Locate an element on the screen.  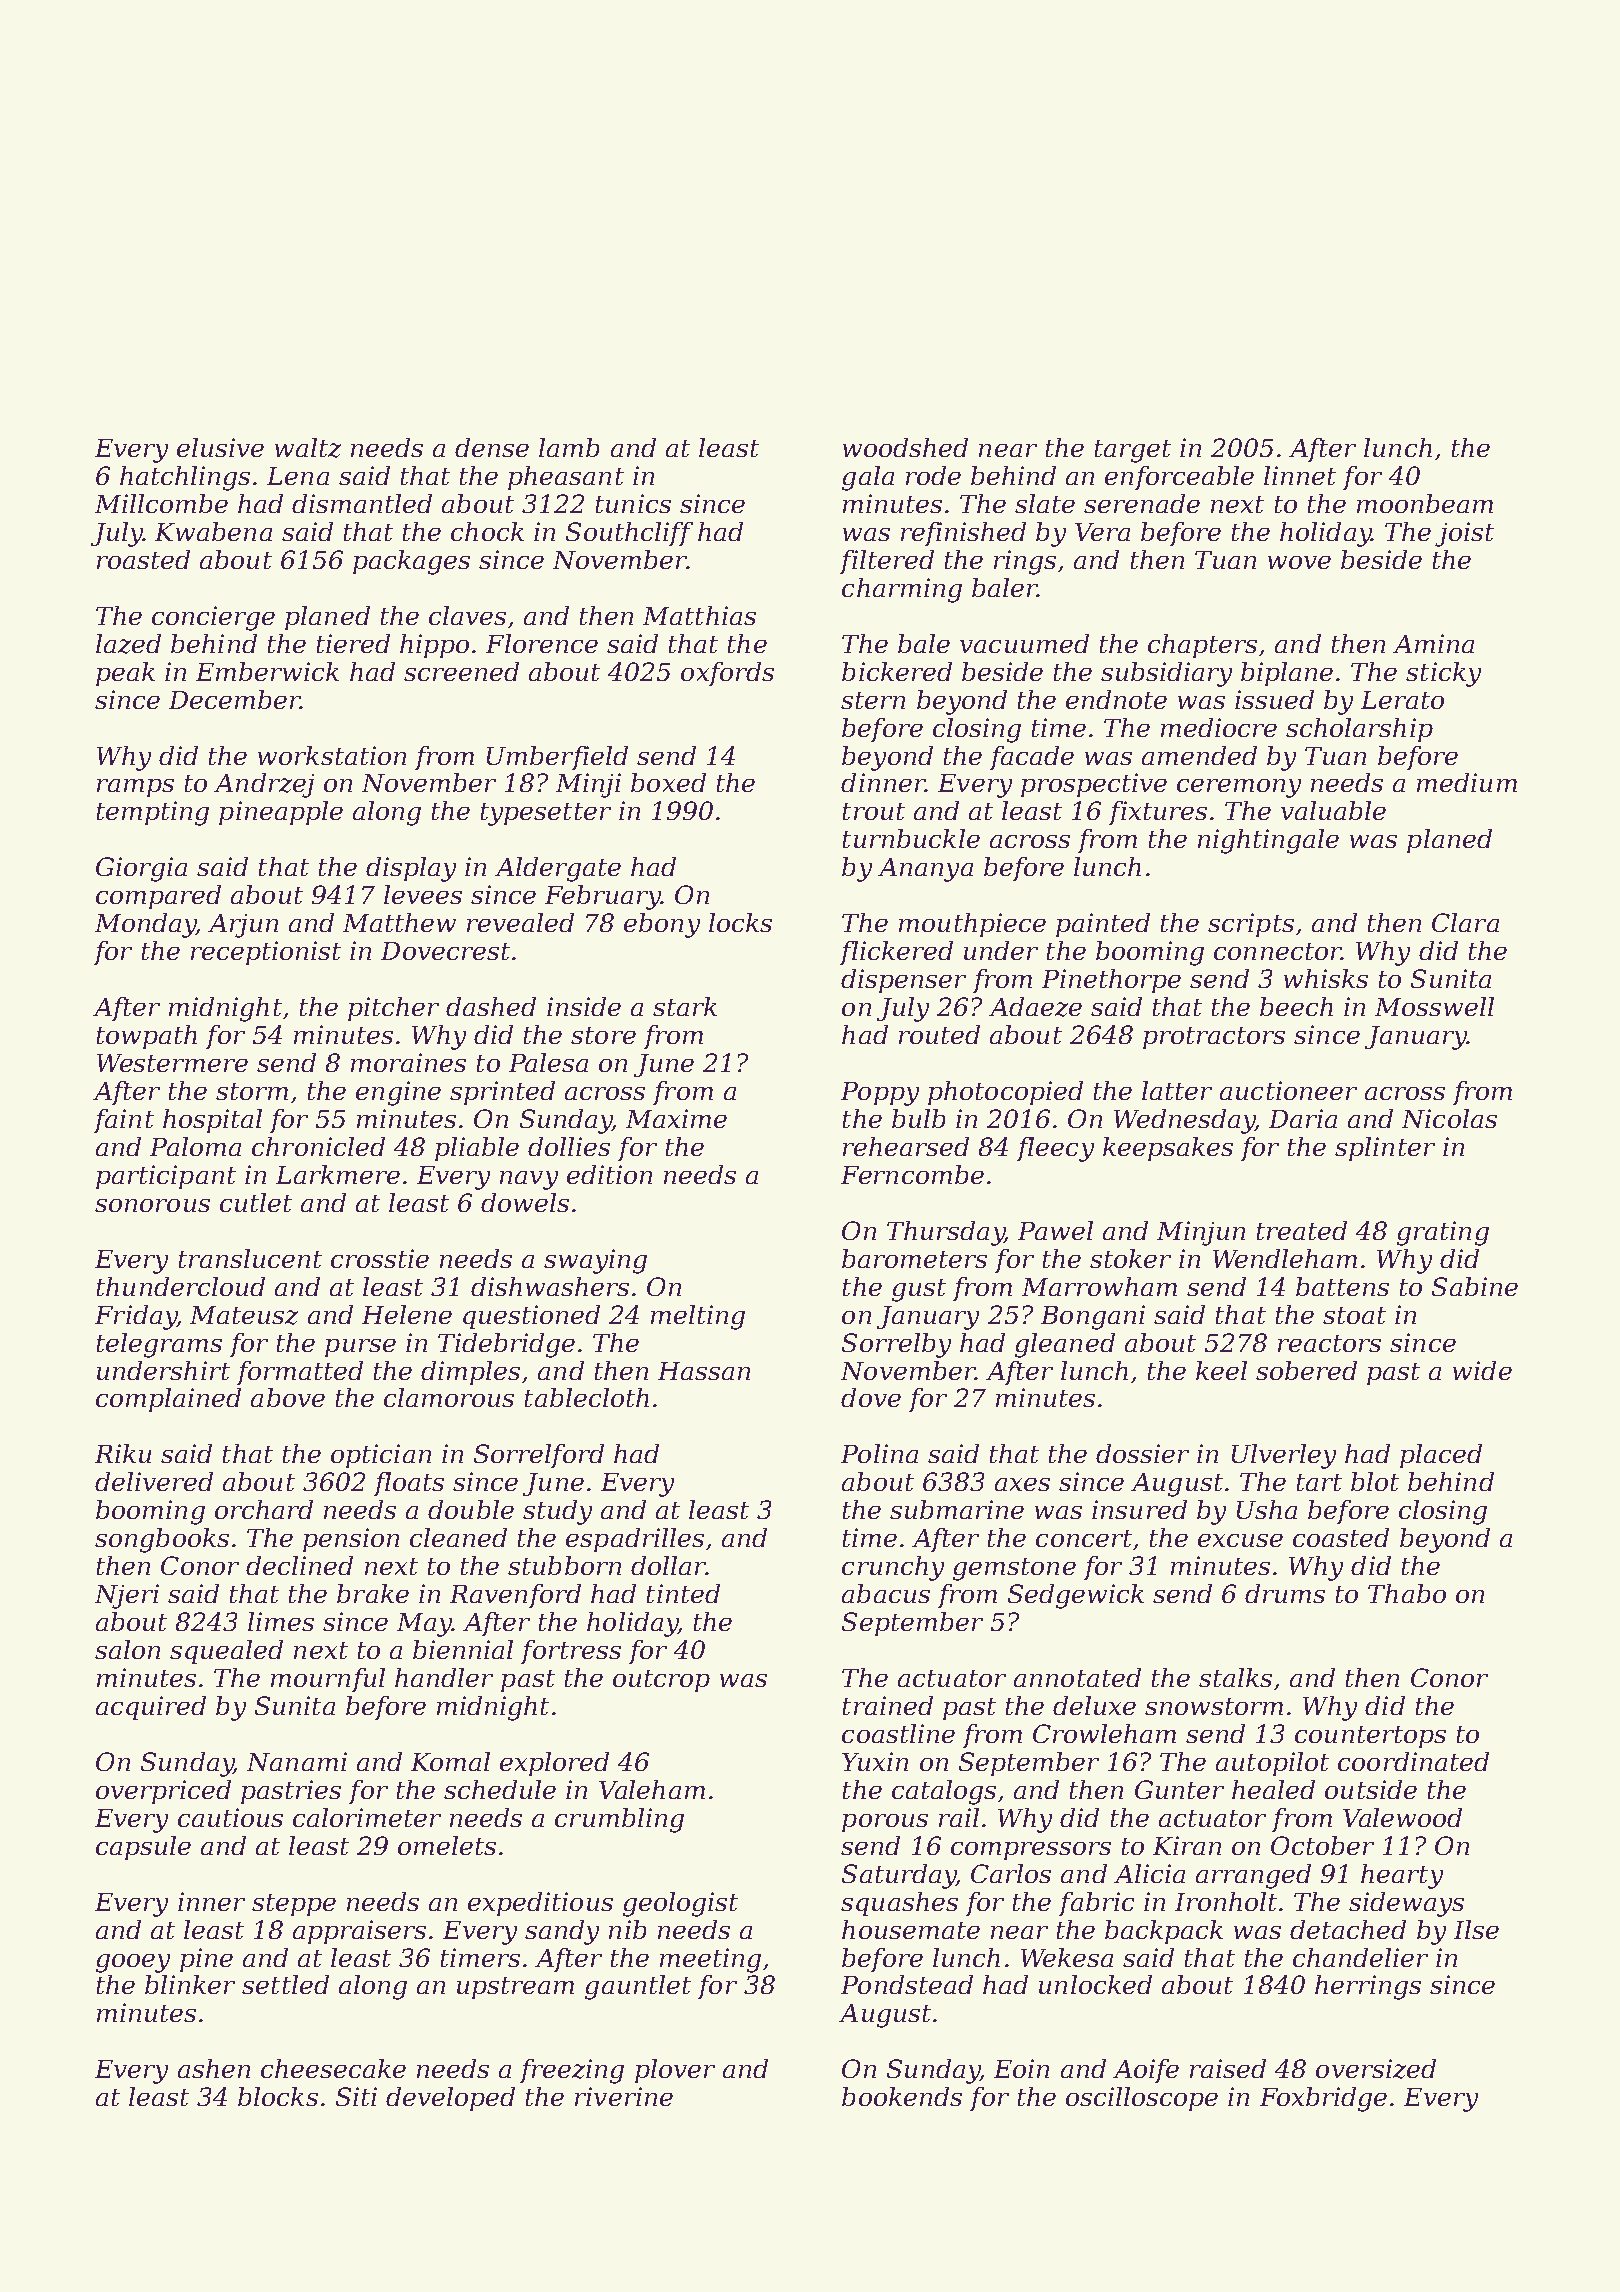
treated is located at coordinates (1302, 1230).
